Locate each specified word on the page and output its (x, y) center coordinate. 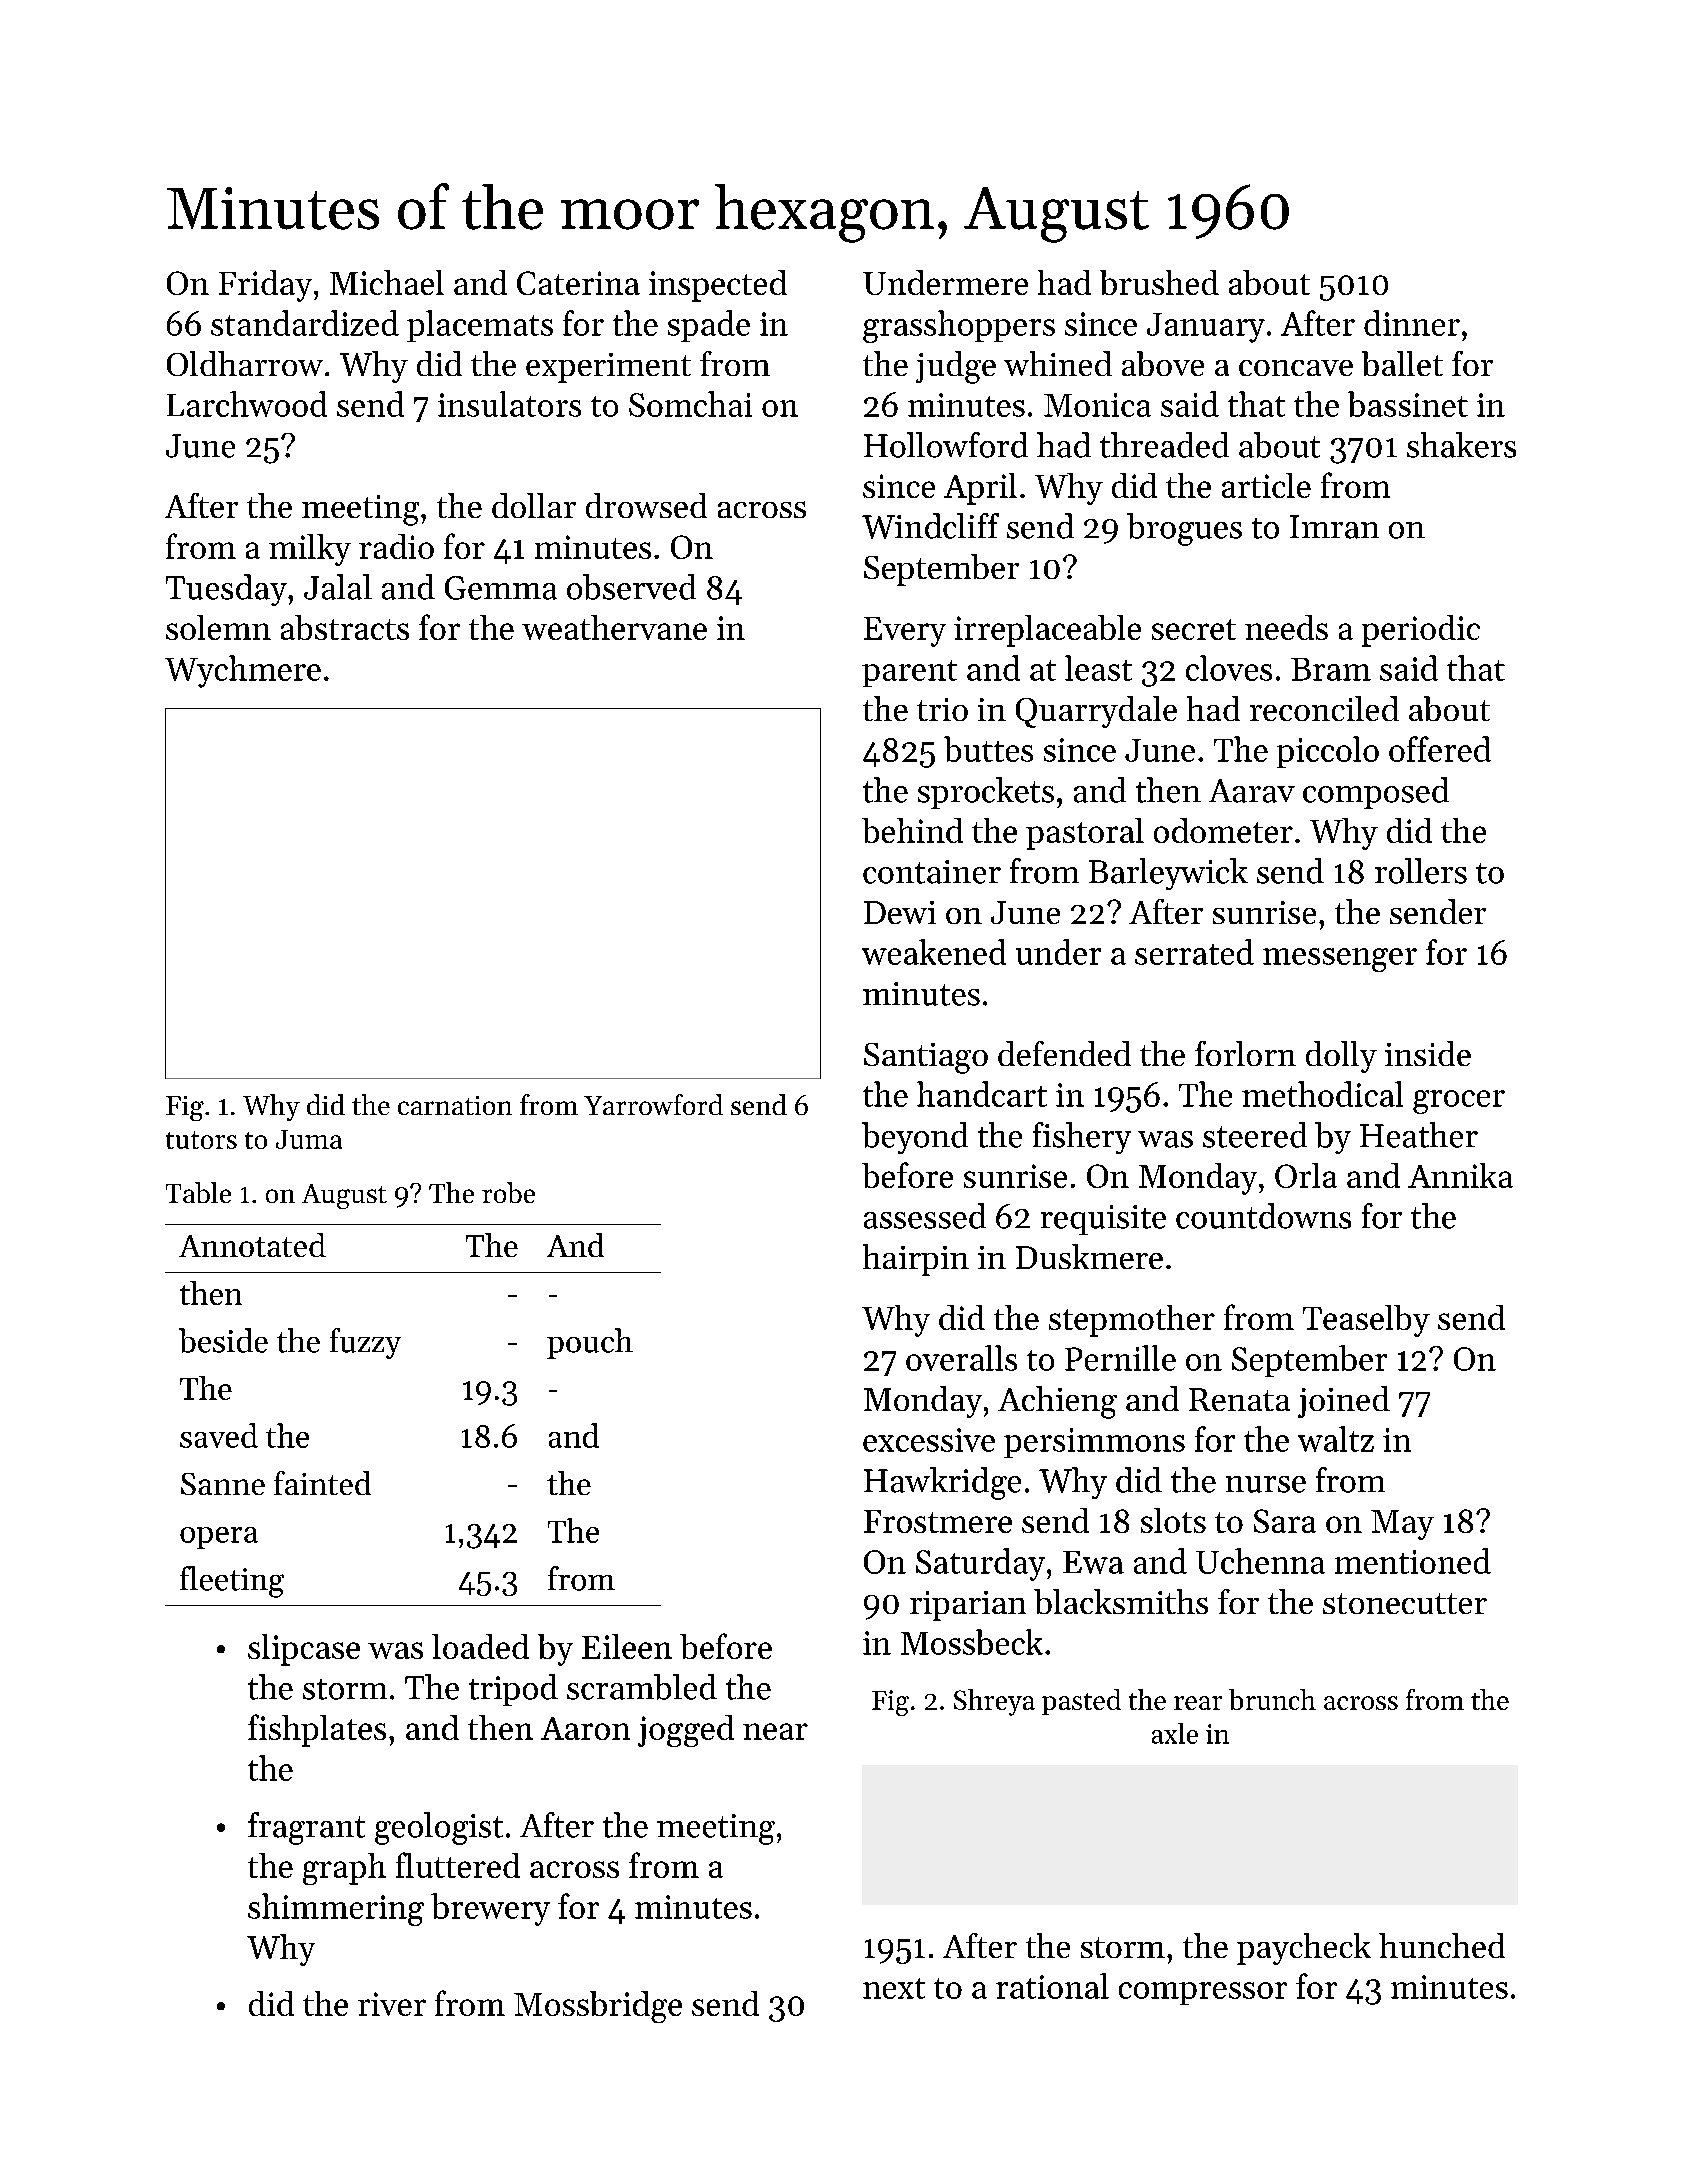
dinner (1412, 323)
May (1402, 1525)
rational (1052, 1986)
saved (219, 1435)
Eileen (627, 1646)
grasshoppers (959, 326)
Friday (265, 286)
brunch (1272, 1699)
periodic (1421, 631)
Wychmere (243, 671)
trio (942, 709)
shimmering (336, 1909)
